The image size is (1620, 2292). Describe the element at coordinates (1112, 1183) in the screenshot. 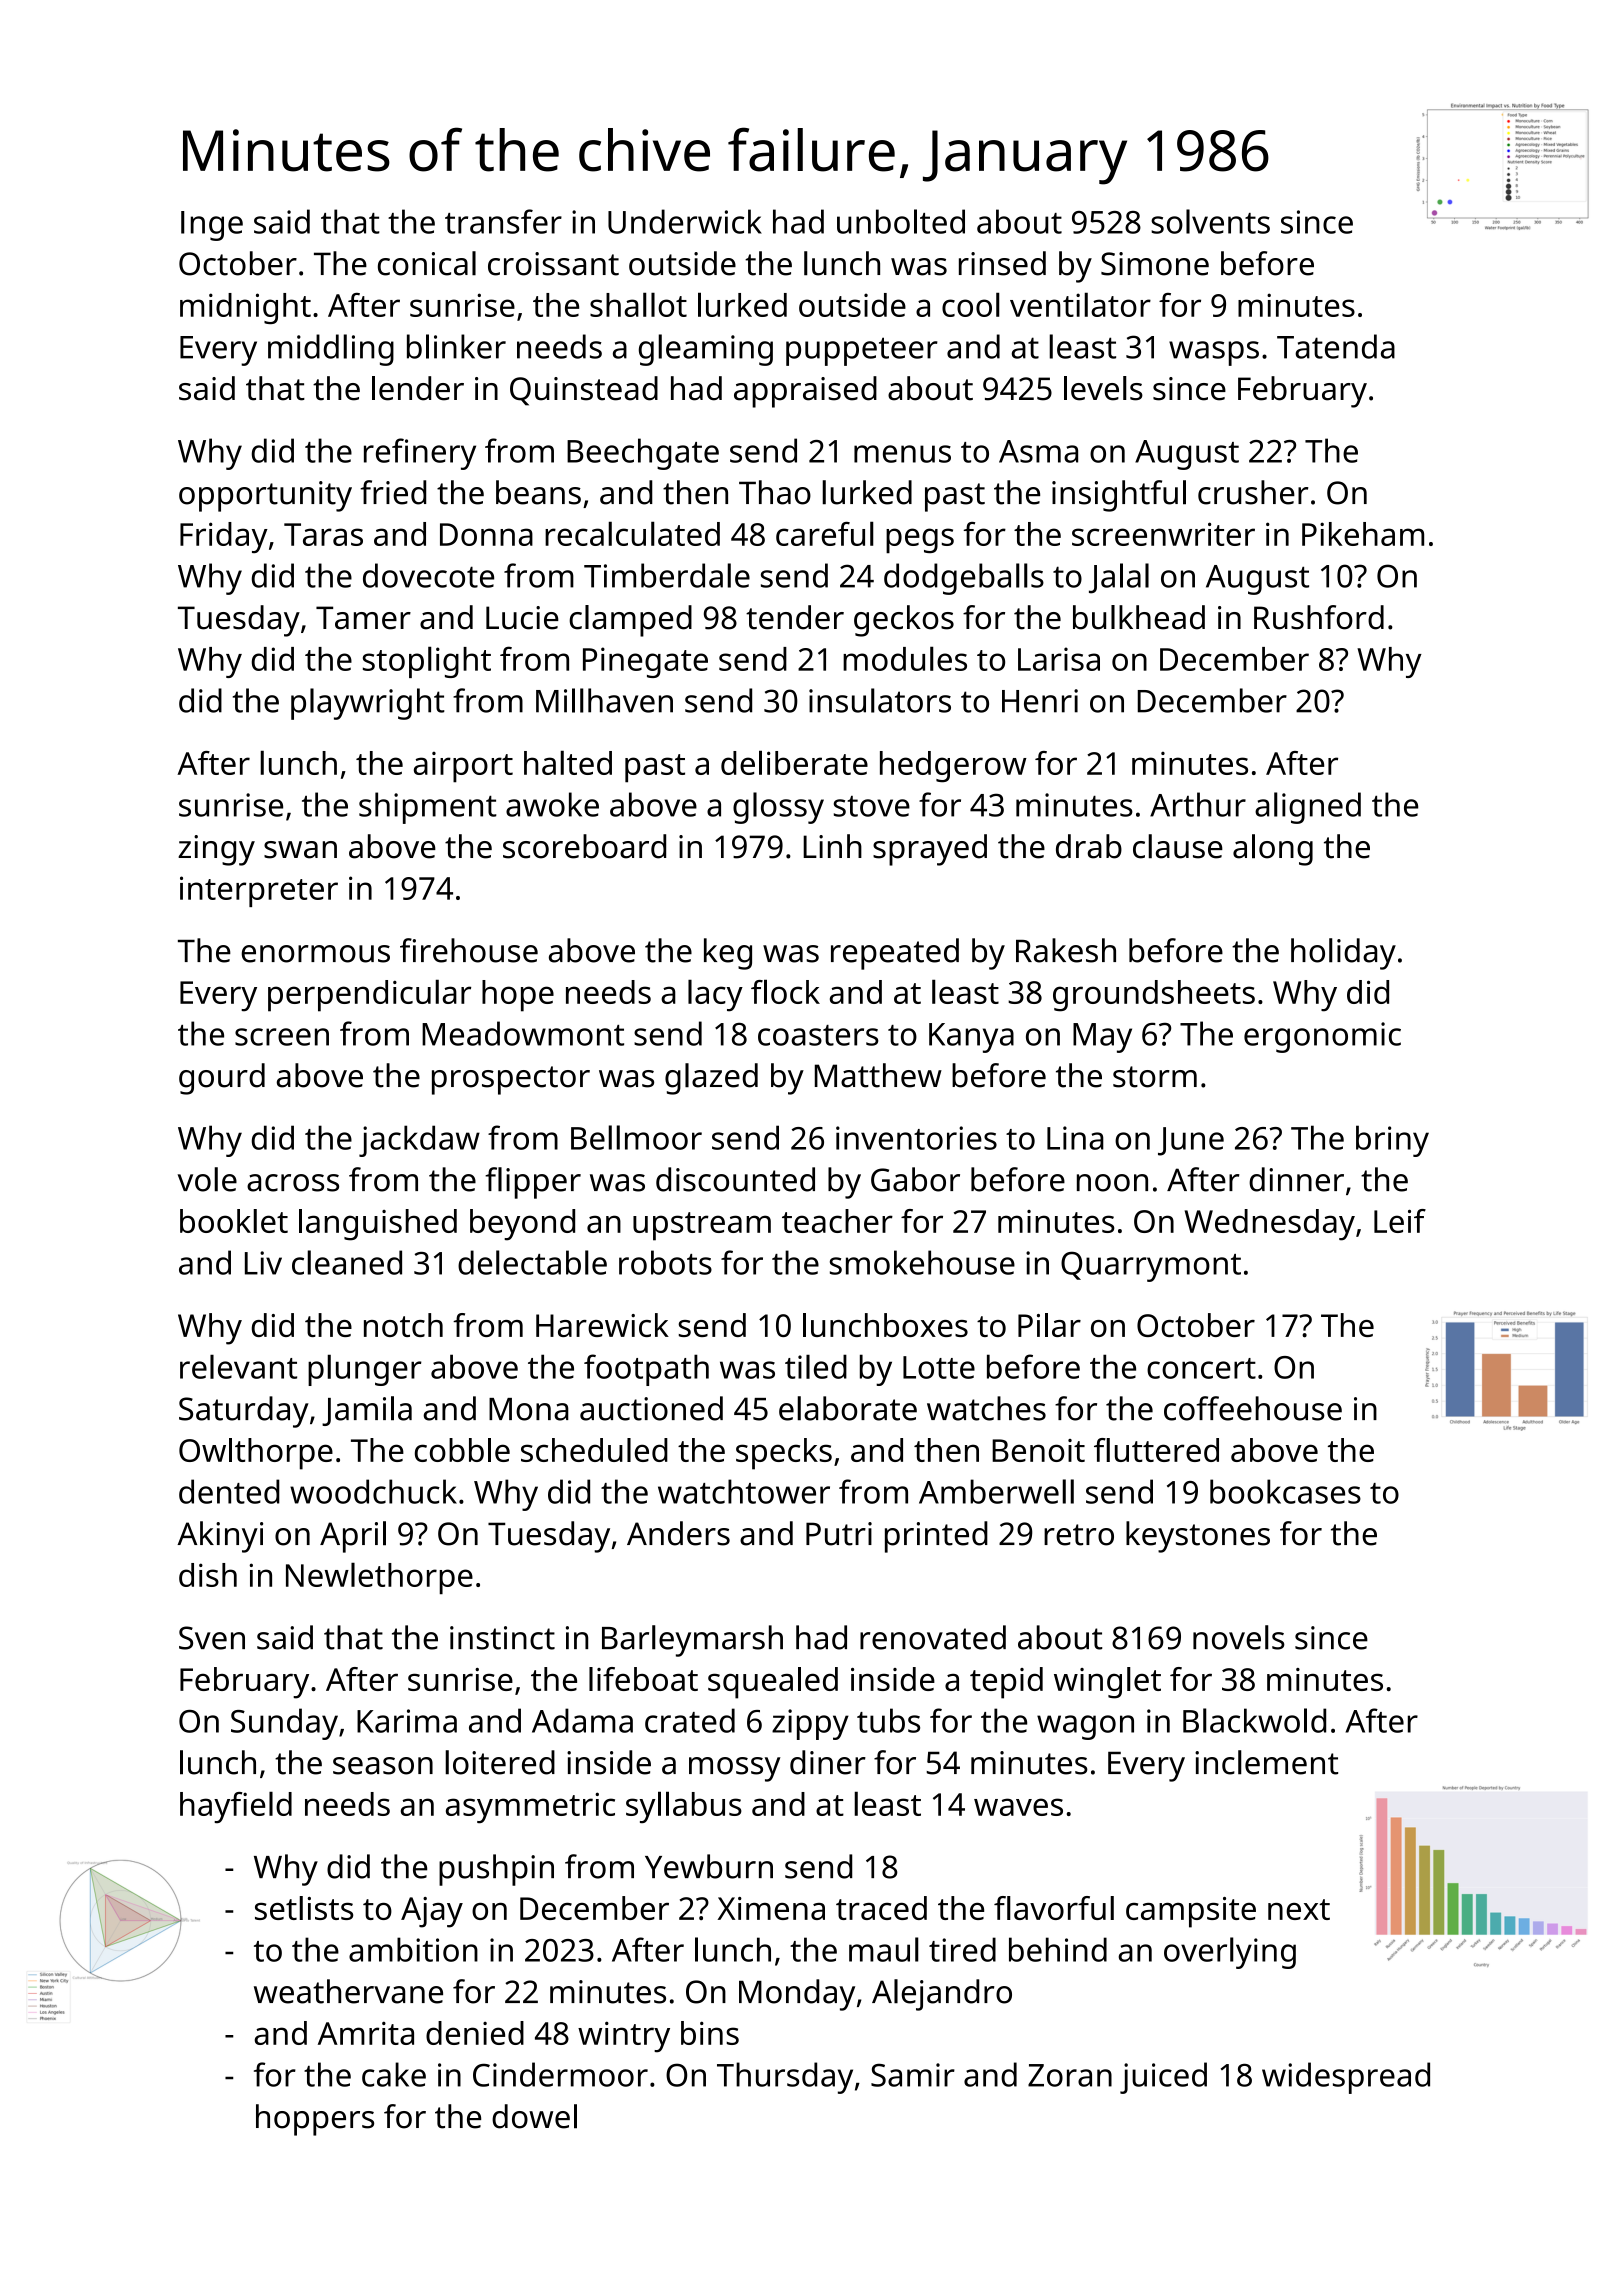

I see `noon` at that location.
